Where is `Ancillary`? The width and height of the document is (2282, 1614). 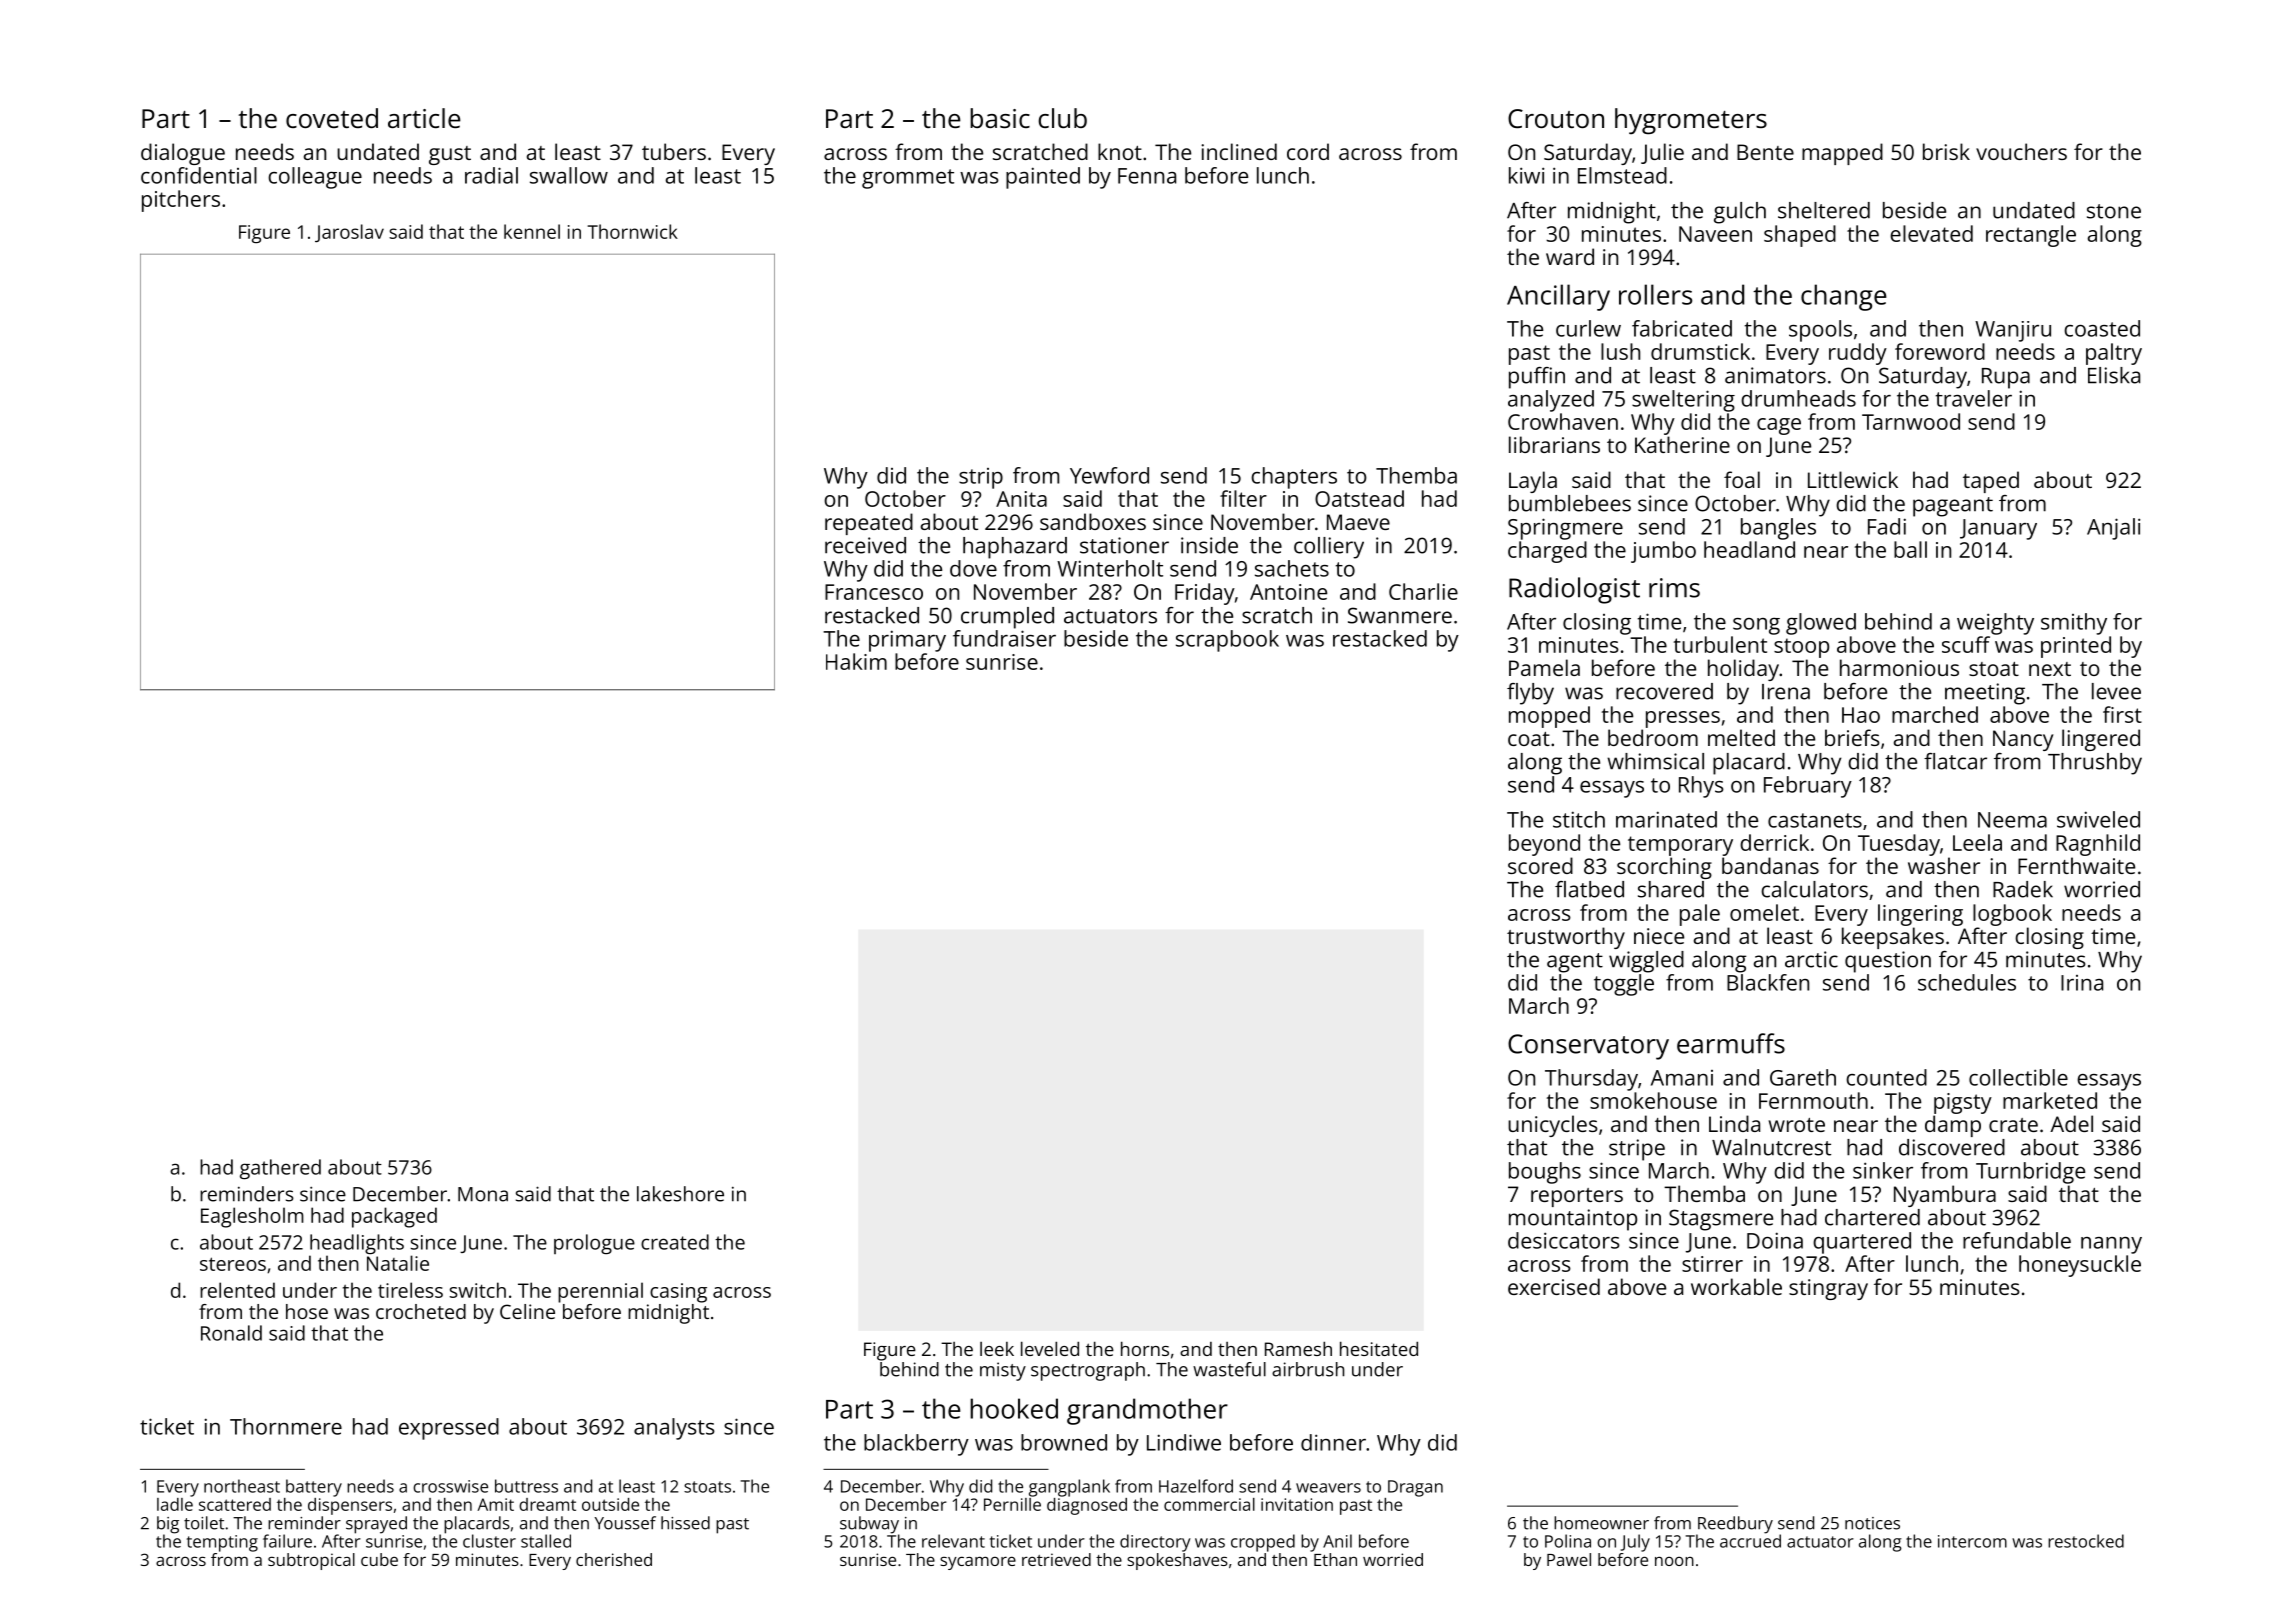
Ancillary is located at coordinates (1558, 297).
